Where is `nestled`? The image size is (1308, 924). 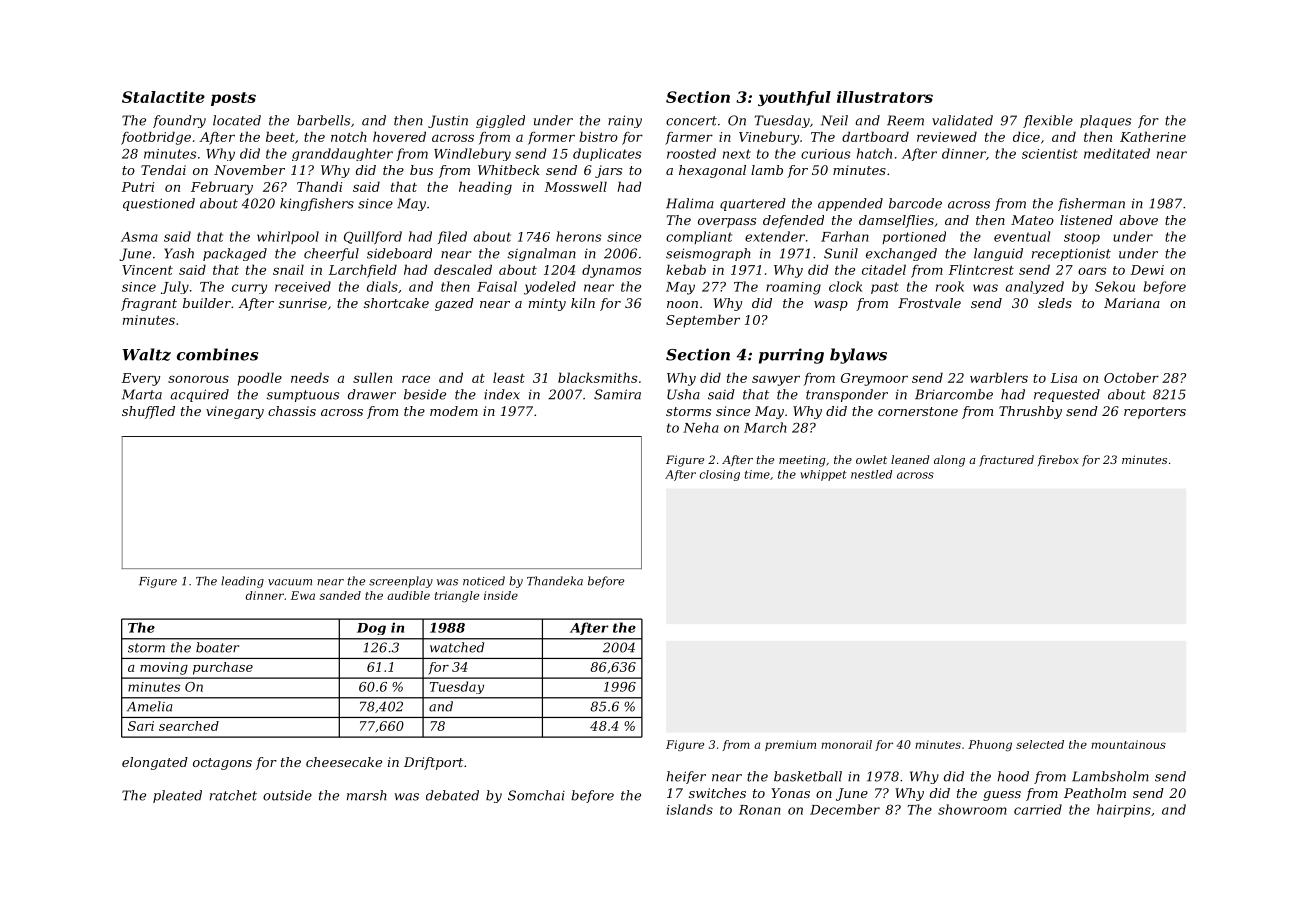
nestled is located at coordinates (872, 474).
